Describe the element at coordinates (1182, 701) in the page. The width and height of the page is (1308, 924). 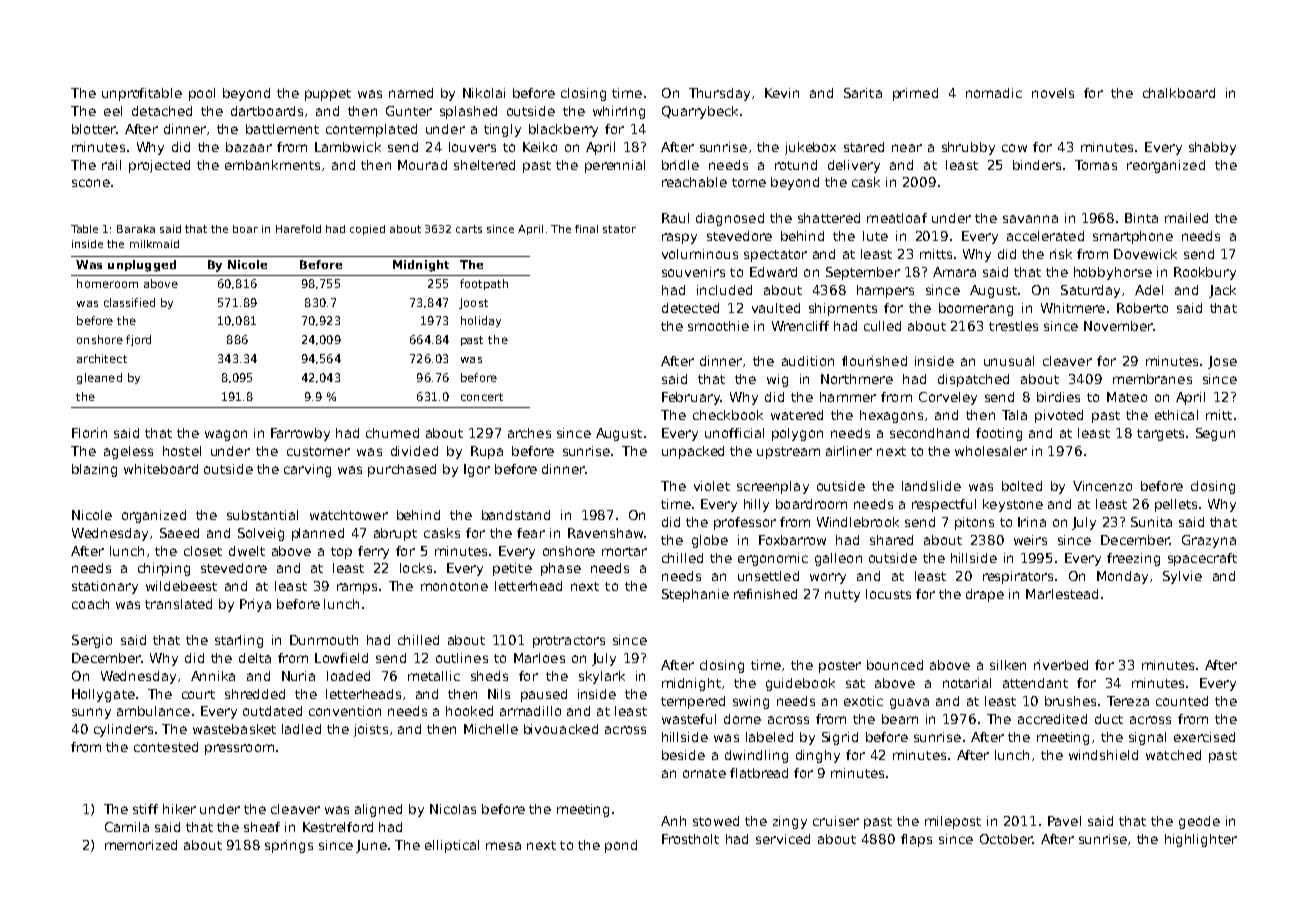
I see `counted` at that location.
